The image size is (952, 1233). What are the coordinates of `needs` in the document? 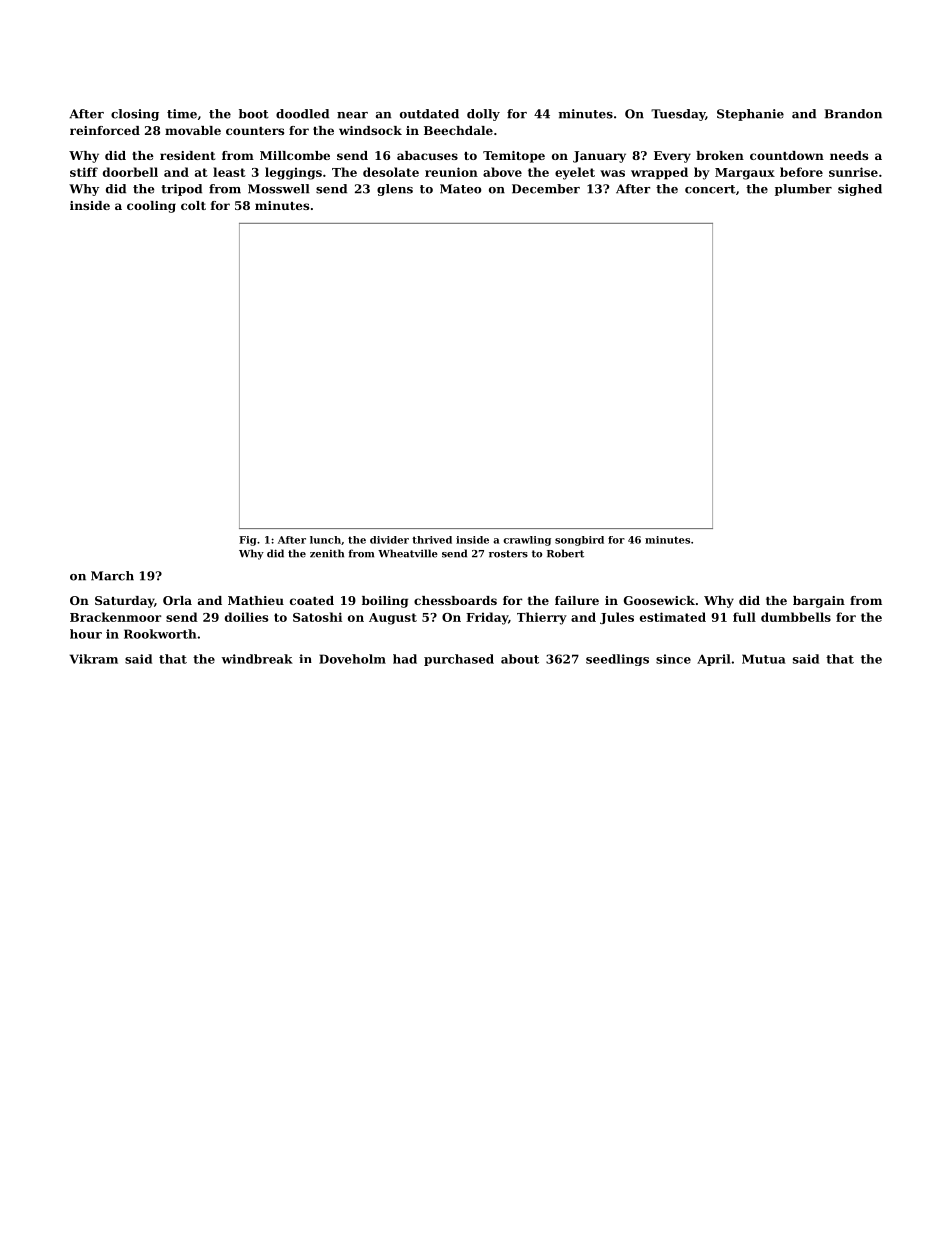 It's located at (849, 155).
